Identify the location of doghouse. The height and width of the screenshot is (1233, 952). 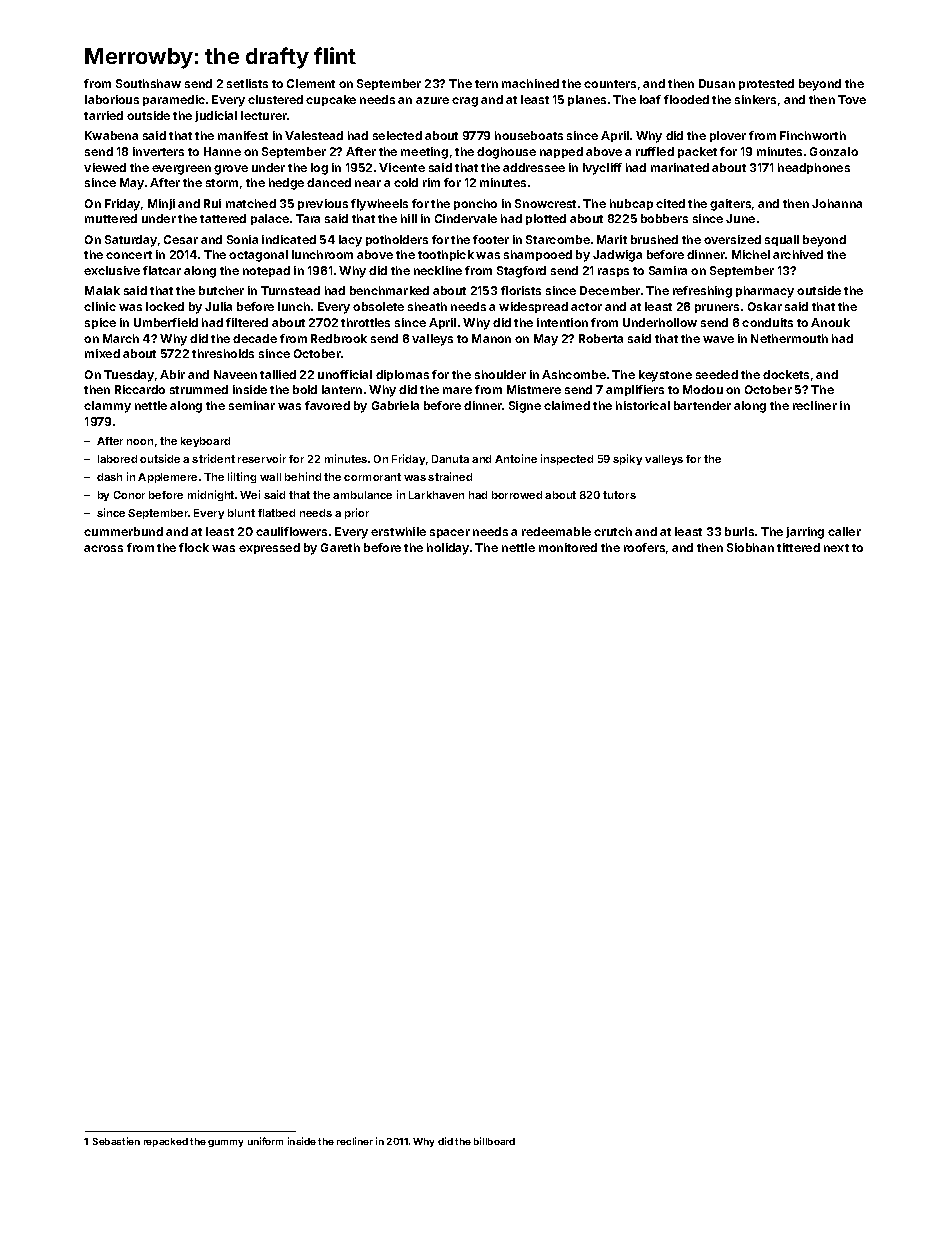
(506, 153).
